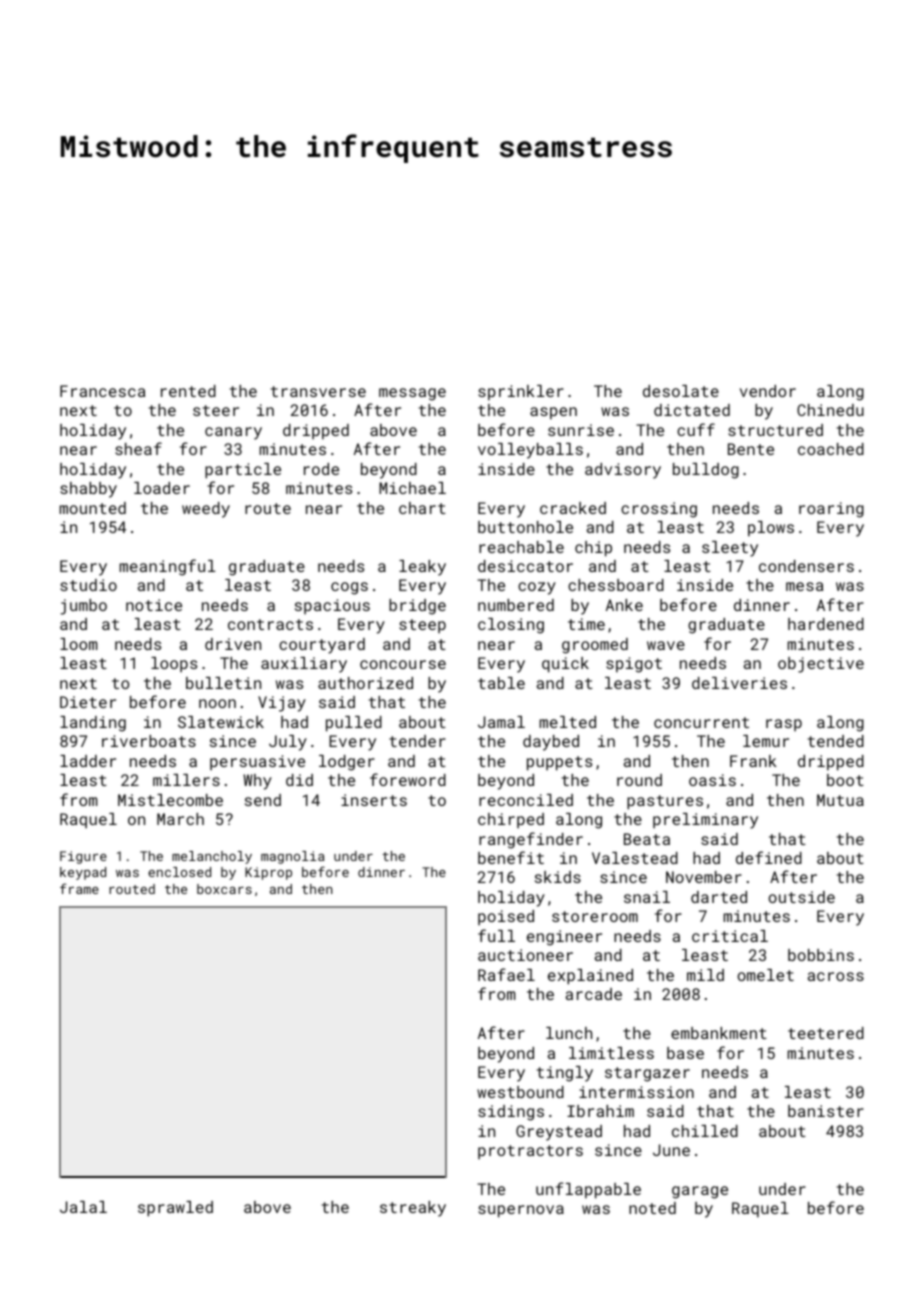 Image resolution: width=924 pixels, height=1314 pixels. Describe the element at coordinates (521, 547) in the screenshot. I see `reachable` at that location.
